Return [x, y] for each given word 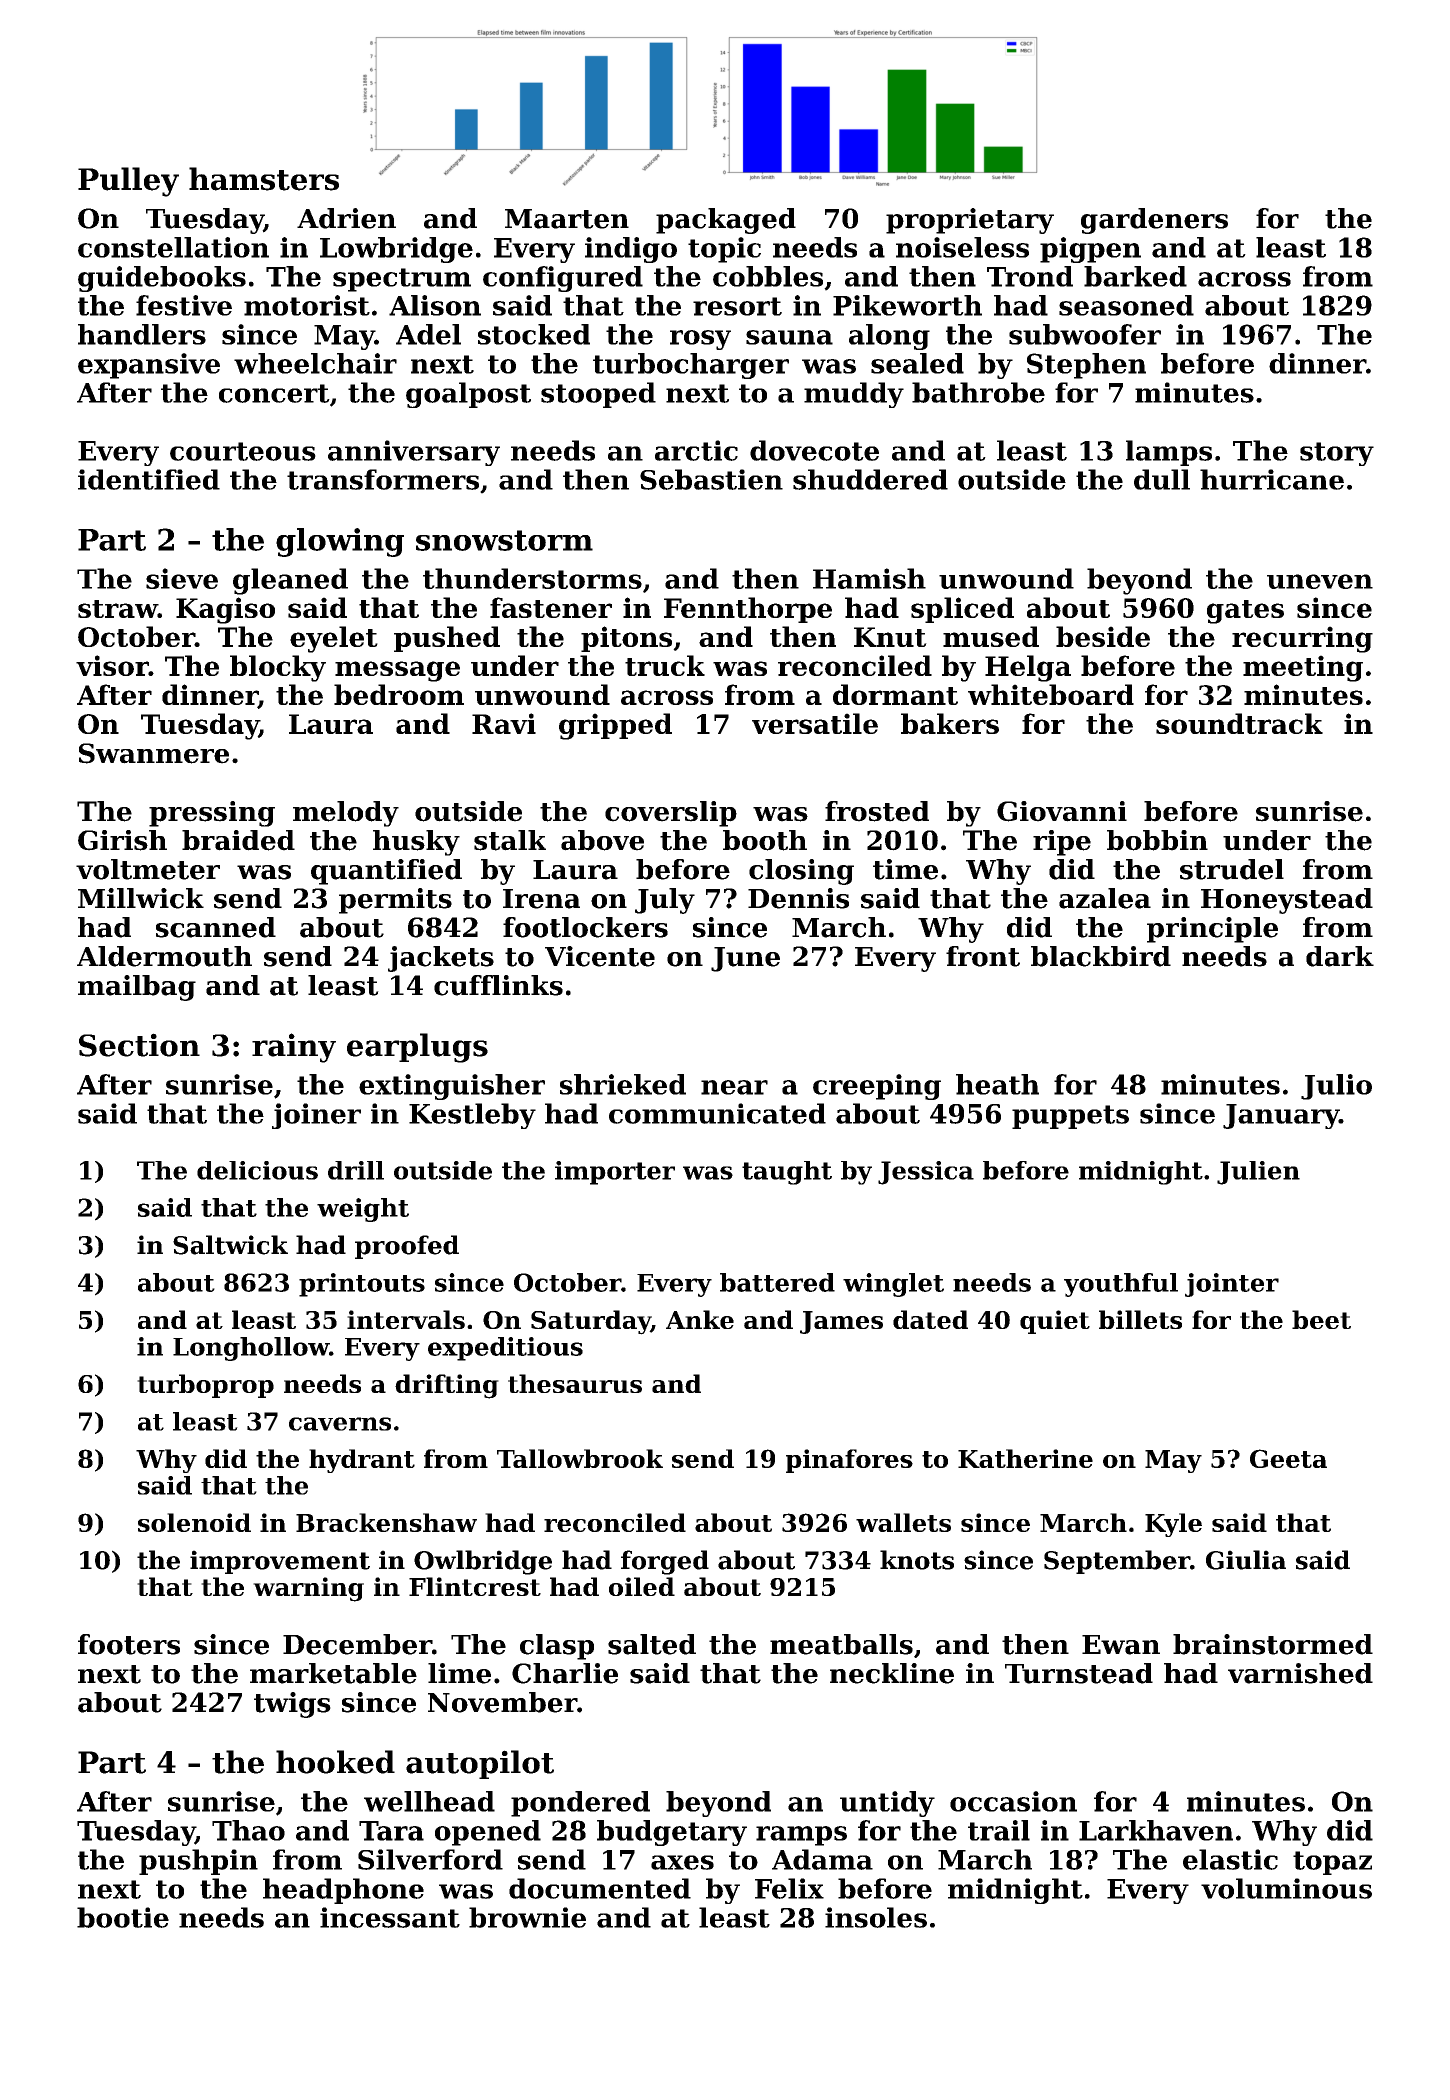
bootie [123, 1917]
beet [1321, 1319]
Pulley [128, 182]
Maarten [567, 219]
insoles [876, 1917]
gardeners [1154, 221]
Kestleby [472, 1116]
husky [416, 843]
